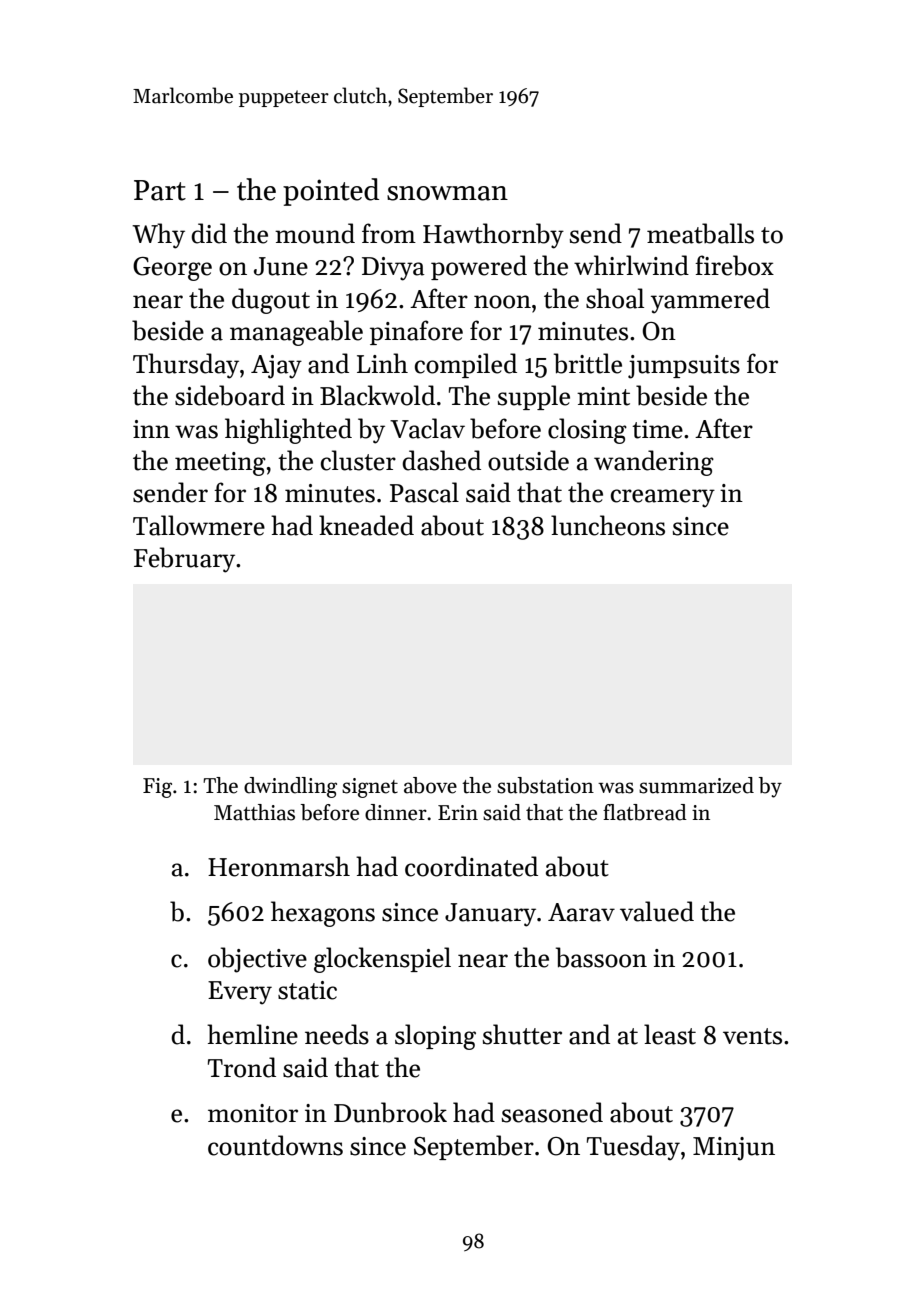 The width and height of the document is (924, 1311). I want to click on summarized, so click(696, 785).
